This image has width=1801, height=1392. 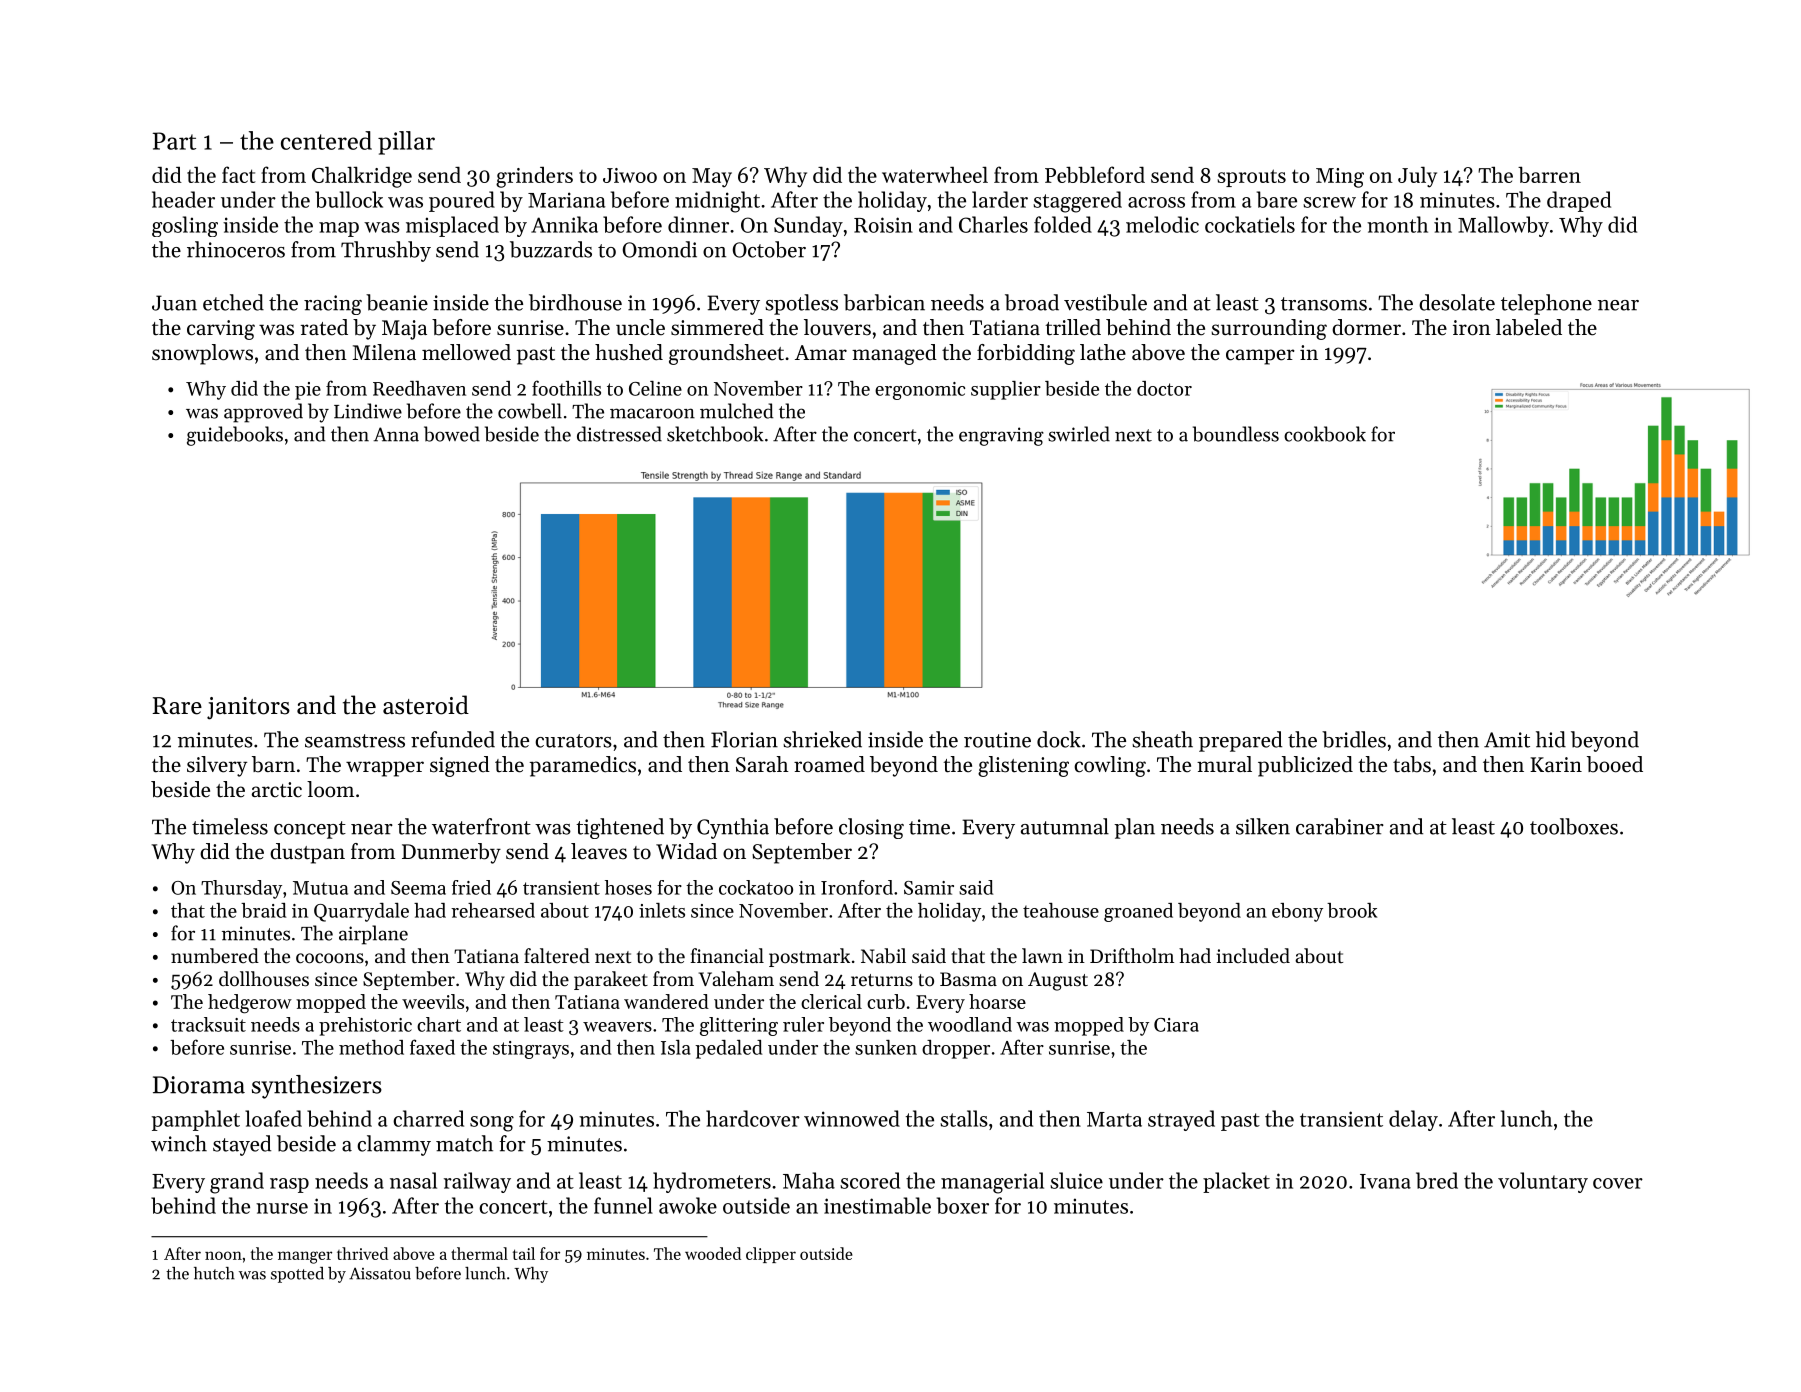 I want to click on charred, so click(x=428, y=1118).
